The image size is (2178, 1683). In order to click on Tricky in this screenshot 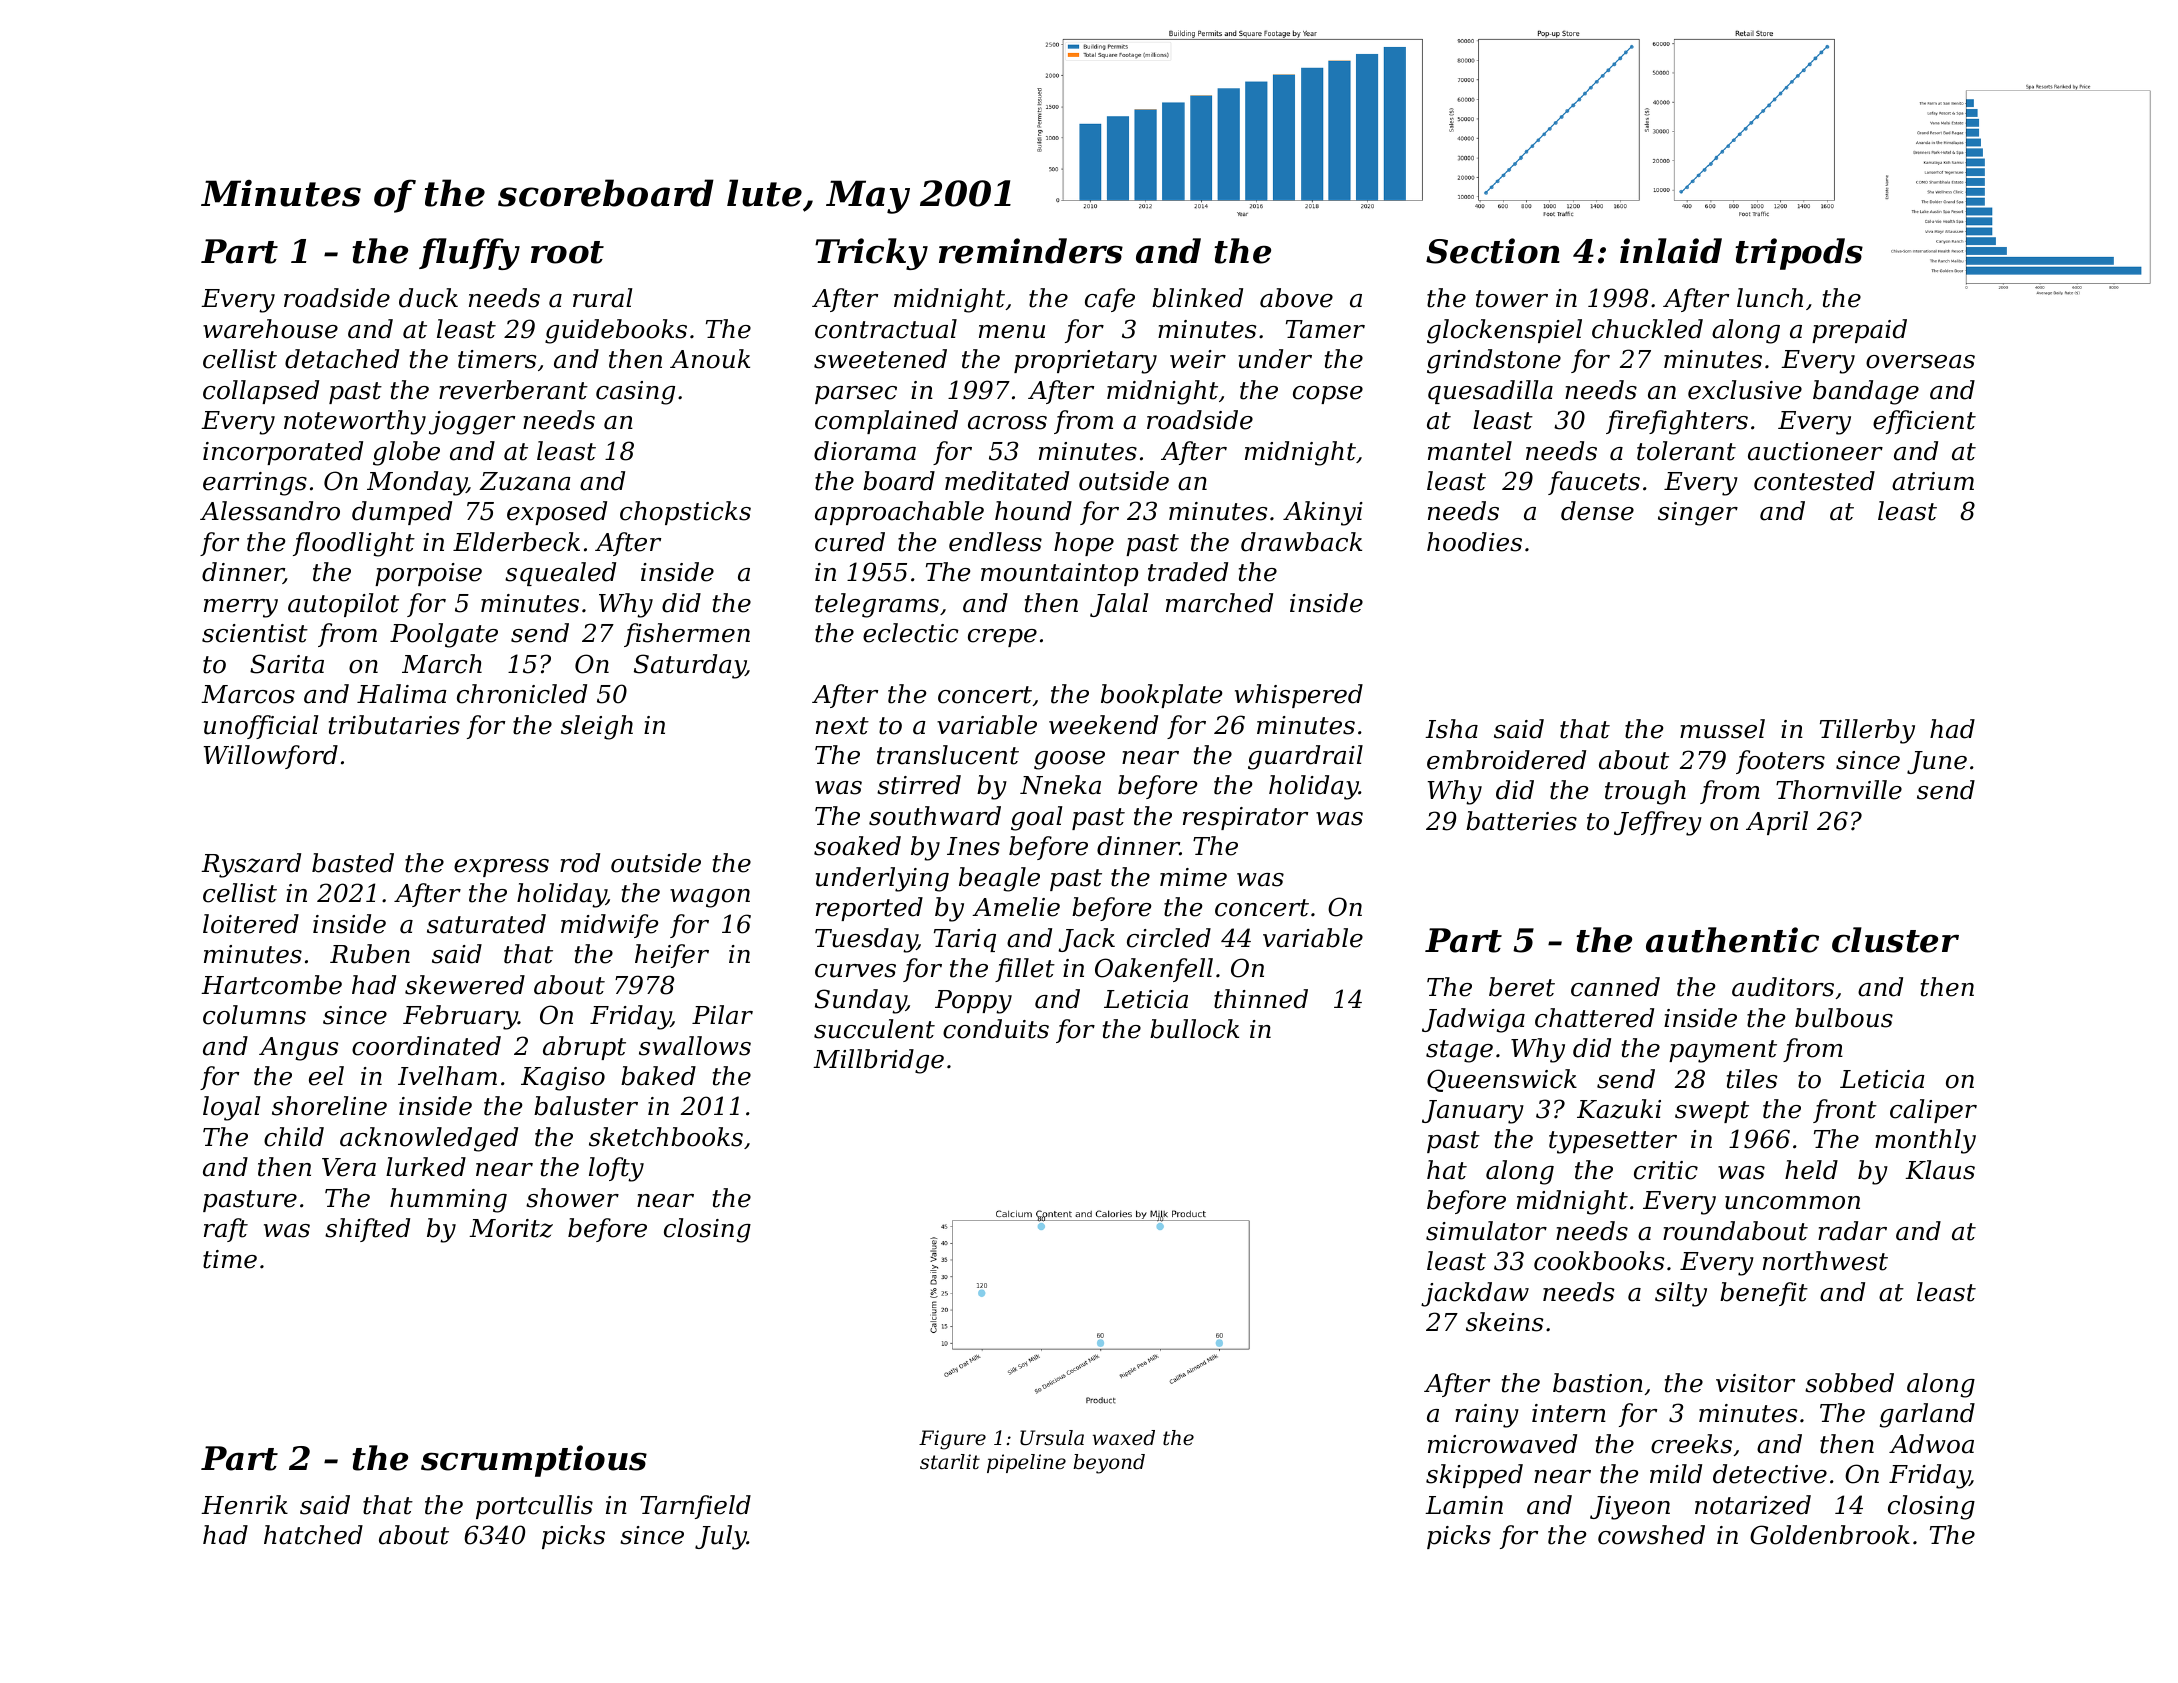, I will do `click(871, 254)`.
